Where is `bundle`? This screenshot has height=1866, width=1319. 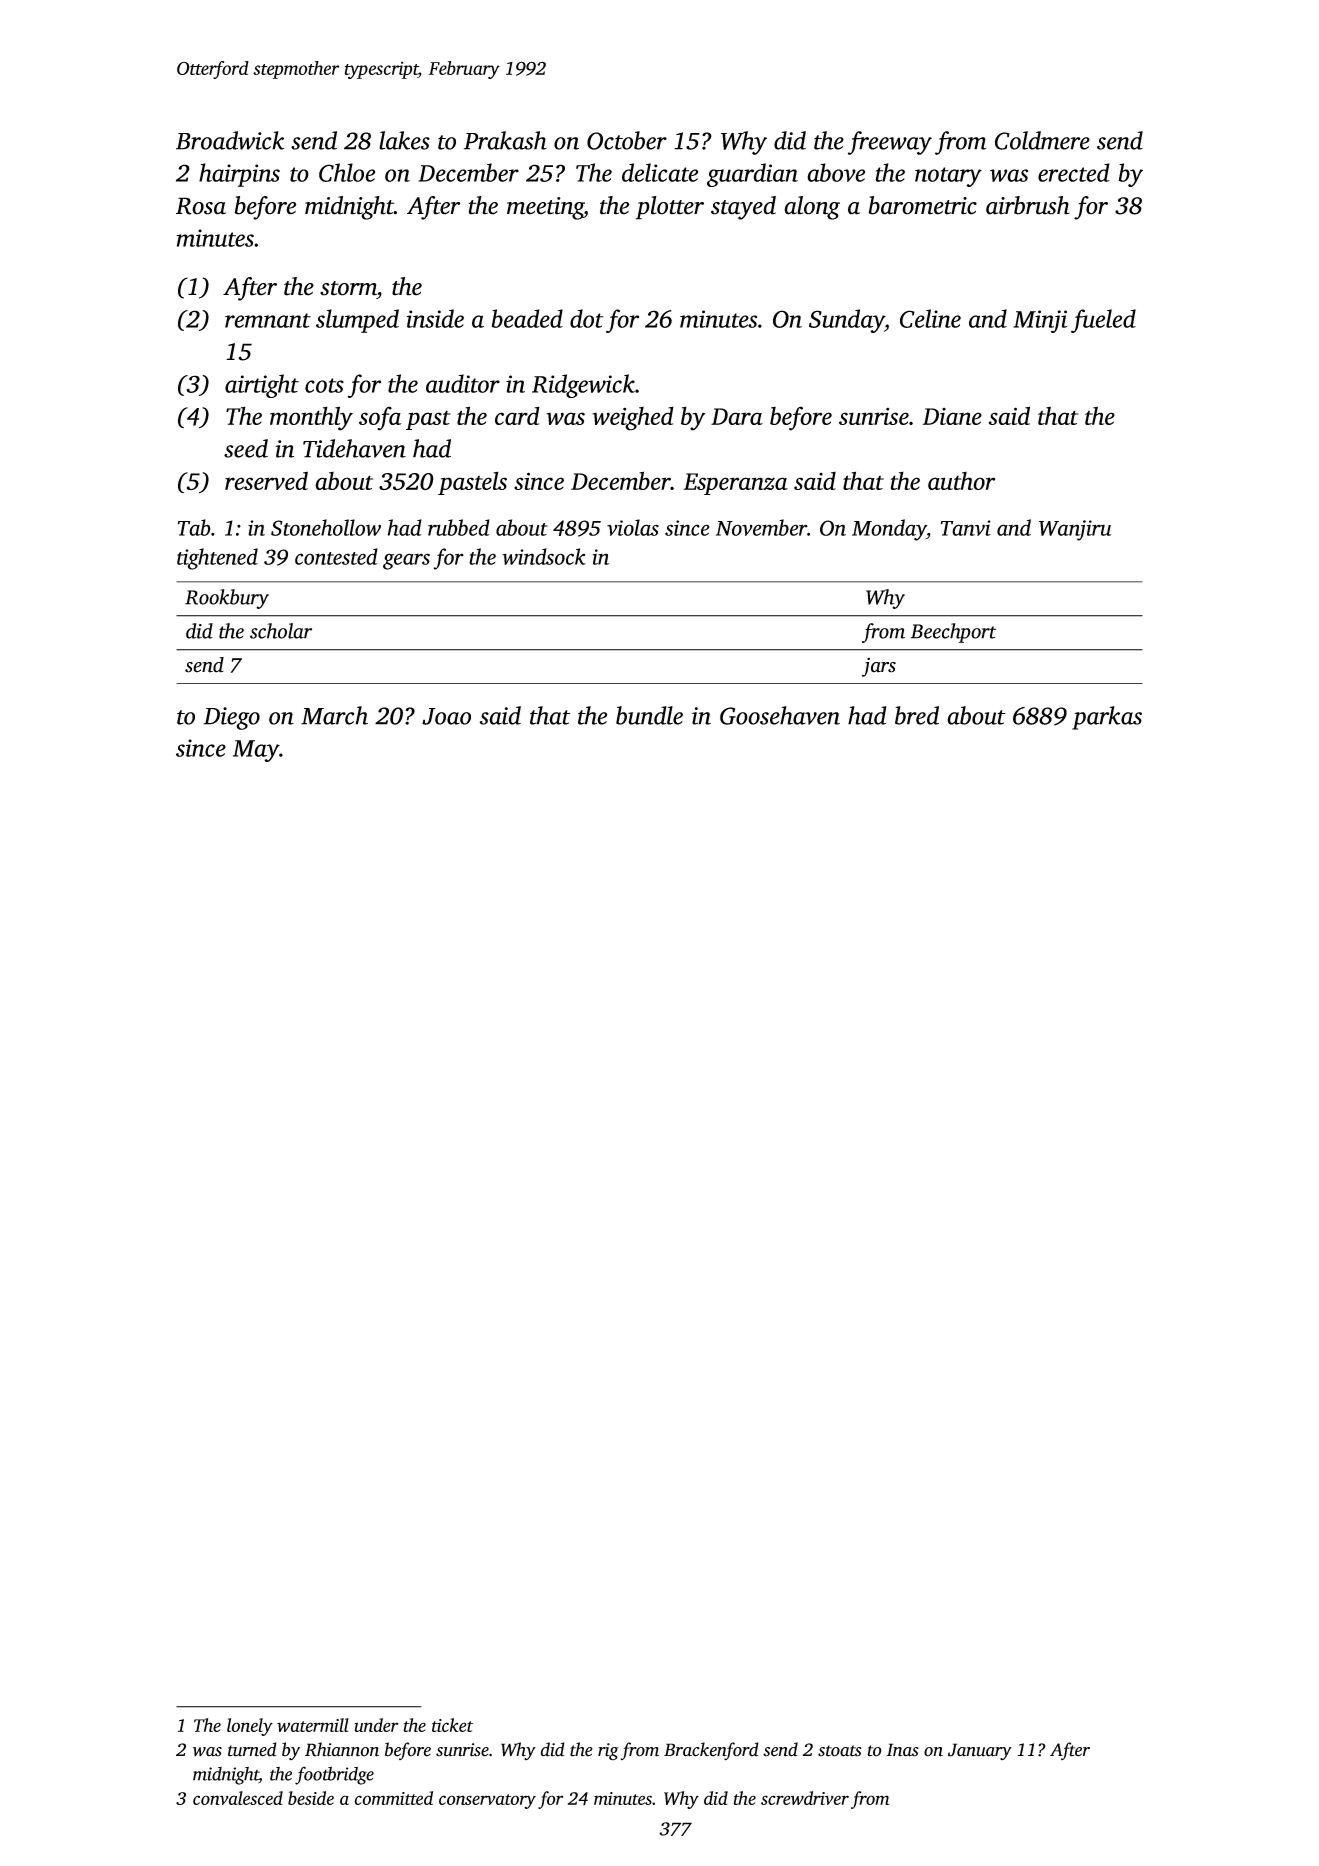
bundle is located at coordinates (649, 715).
